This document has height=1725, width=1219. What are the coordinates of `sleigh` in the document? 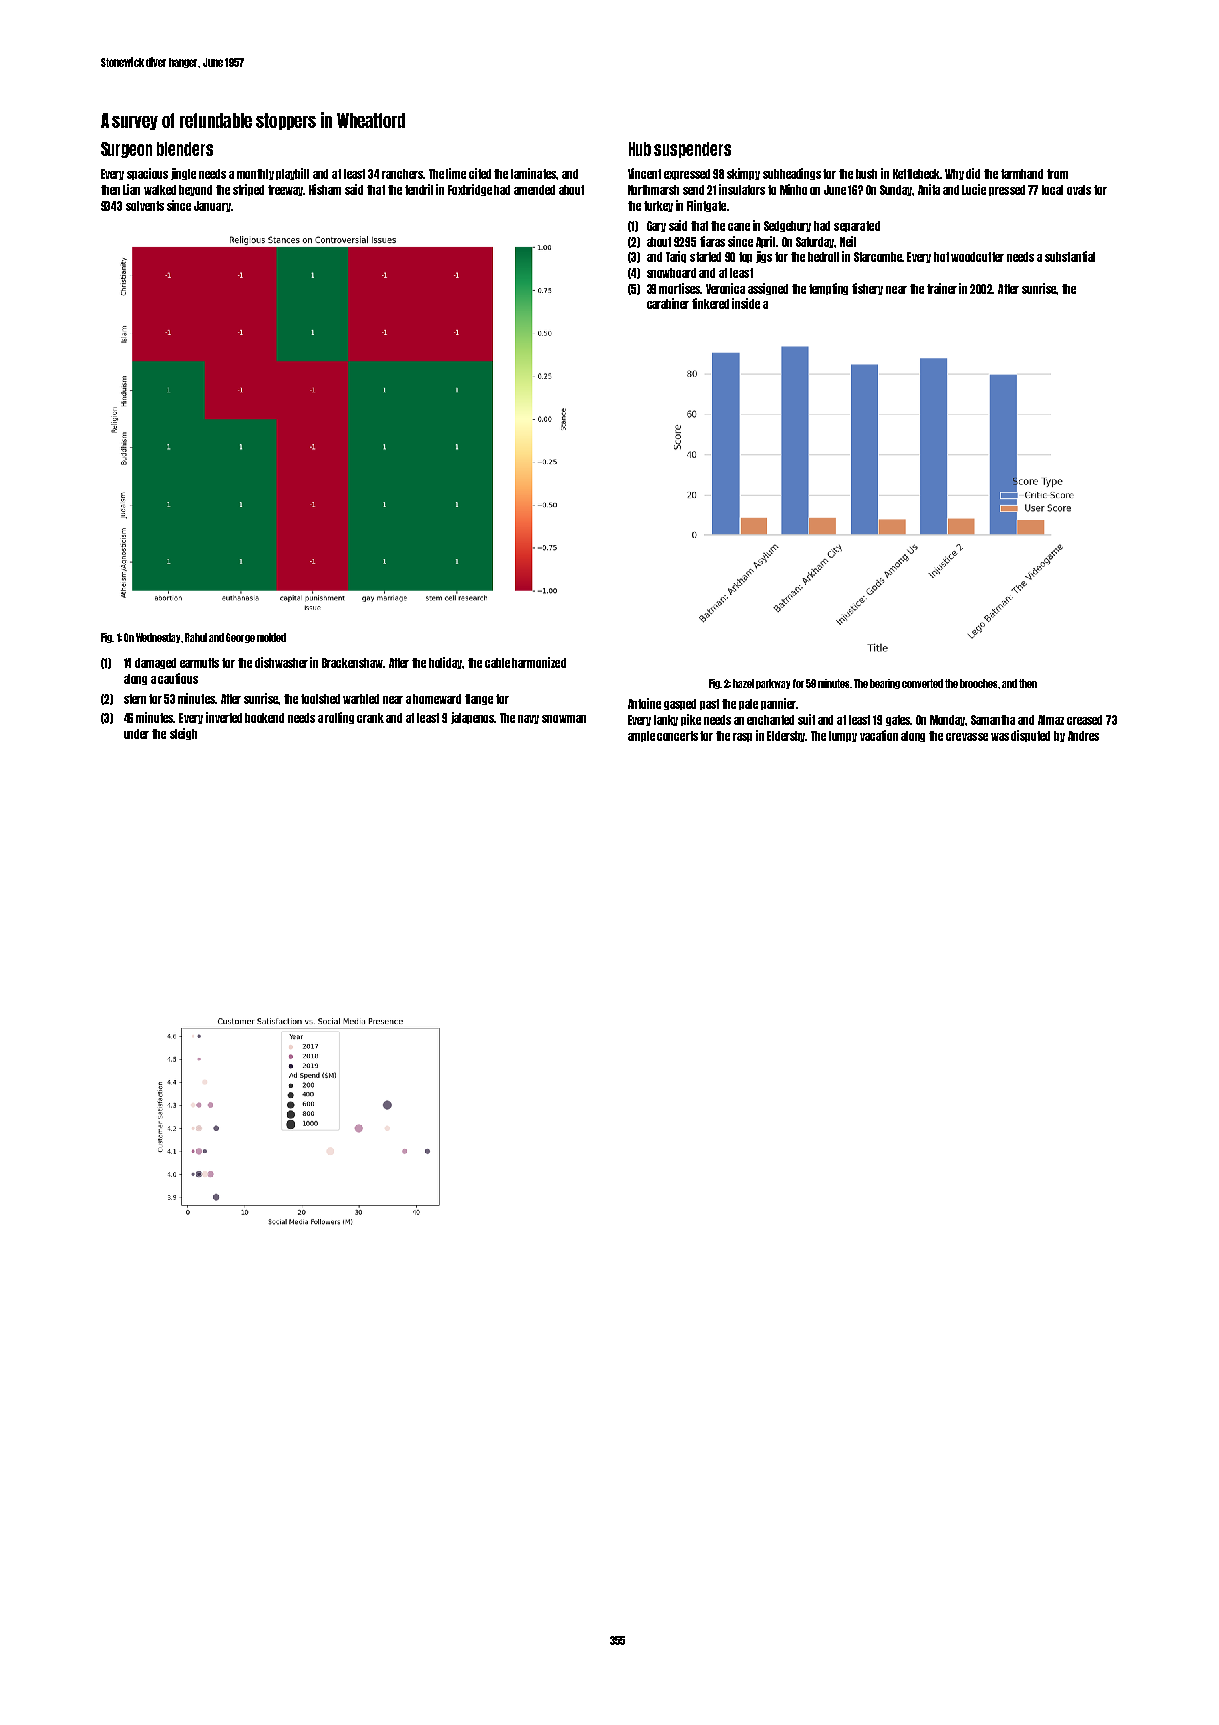 It's located at (183, 734).
